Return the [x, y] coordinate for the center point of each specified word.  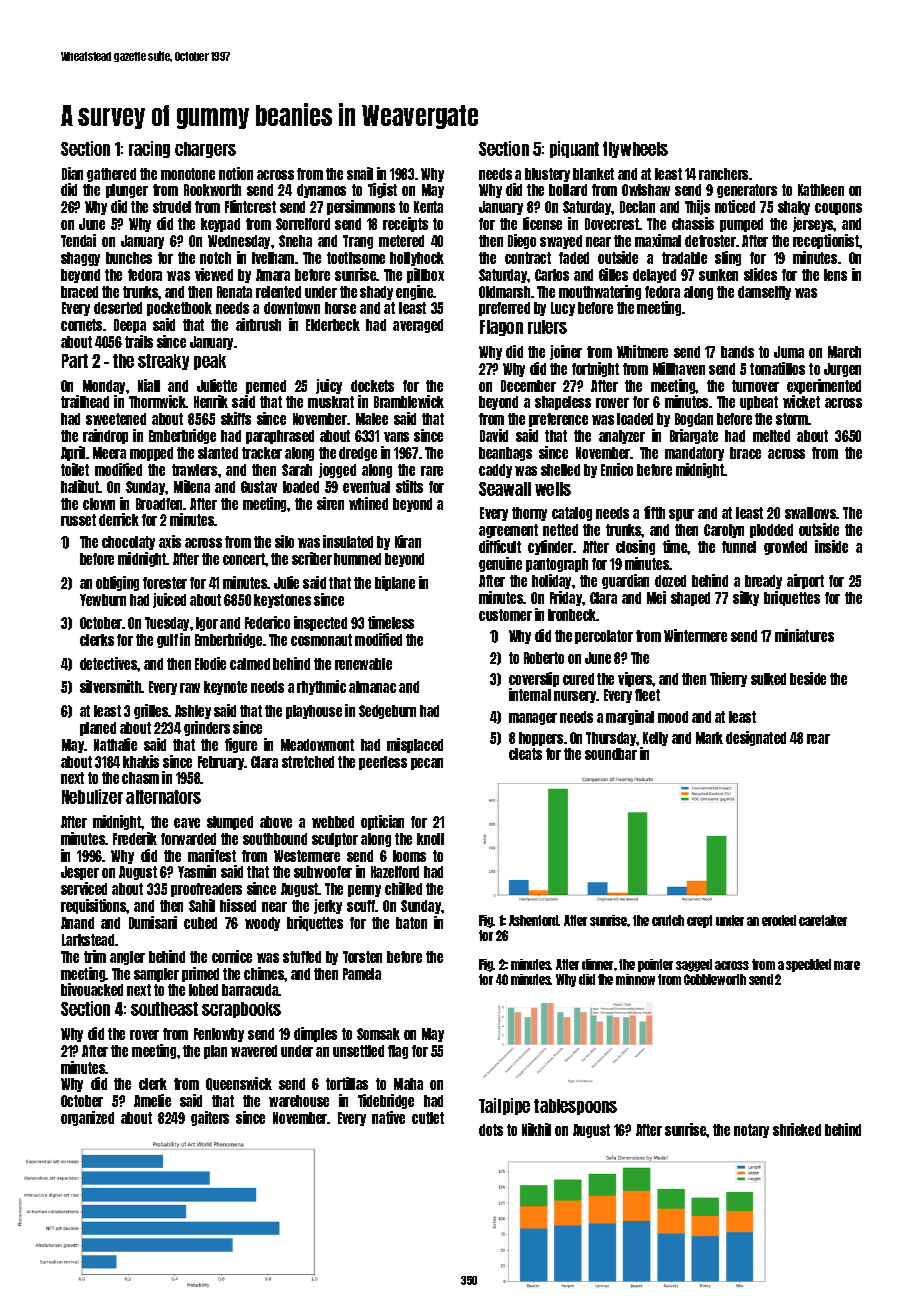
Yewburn [103, 600]
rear [818, 739]
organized [87, 1118]
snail [360, 173]
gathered [111, 175]
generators [747, 191]
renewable [363, 664]
